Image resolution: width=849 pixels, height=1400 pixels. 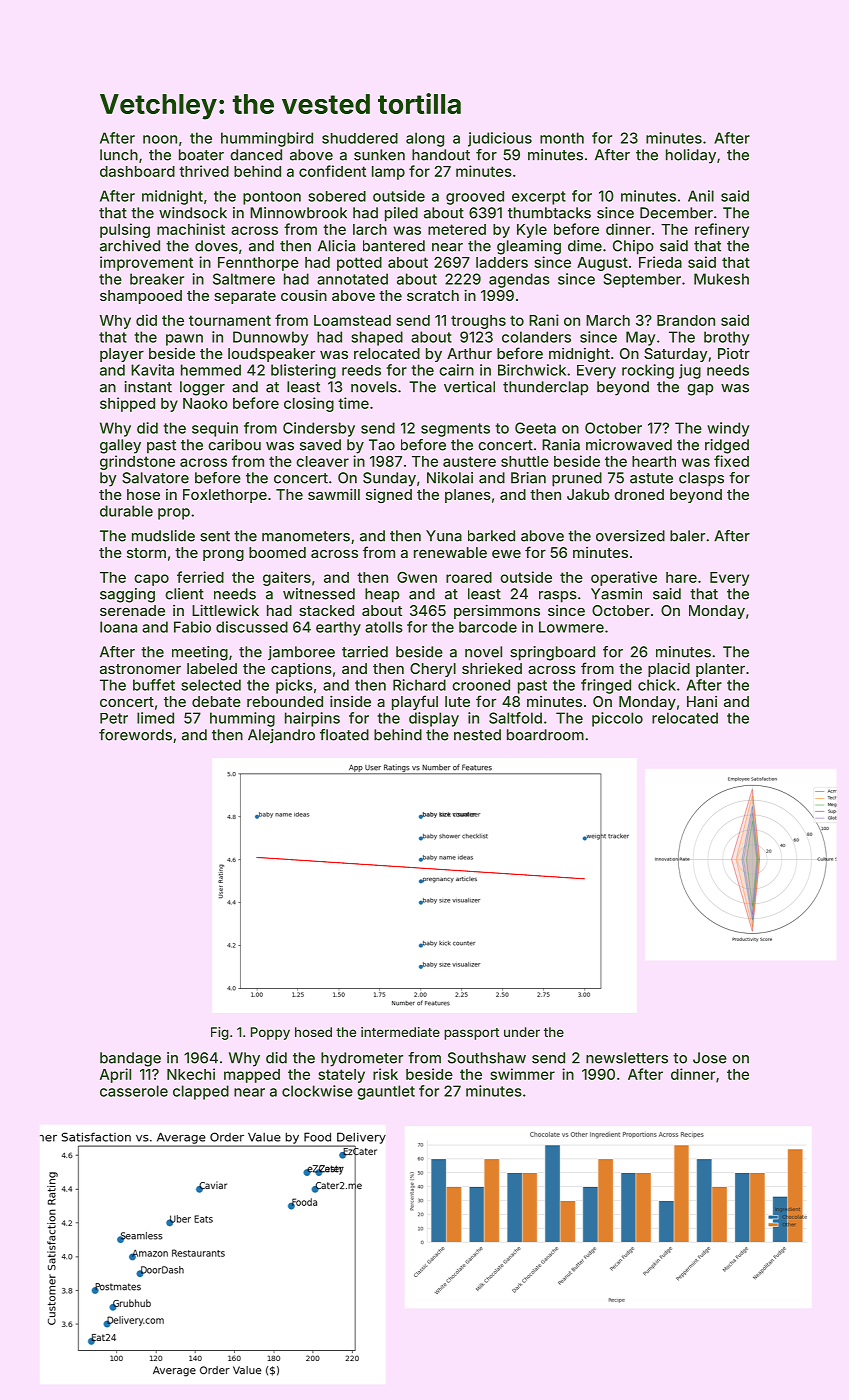 What do you see at coordinates (119, 155) in the page?
I see `lunch` at bounding box center [119, 155].
